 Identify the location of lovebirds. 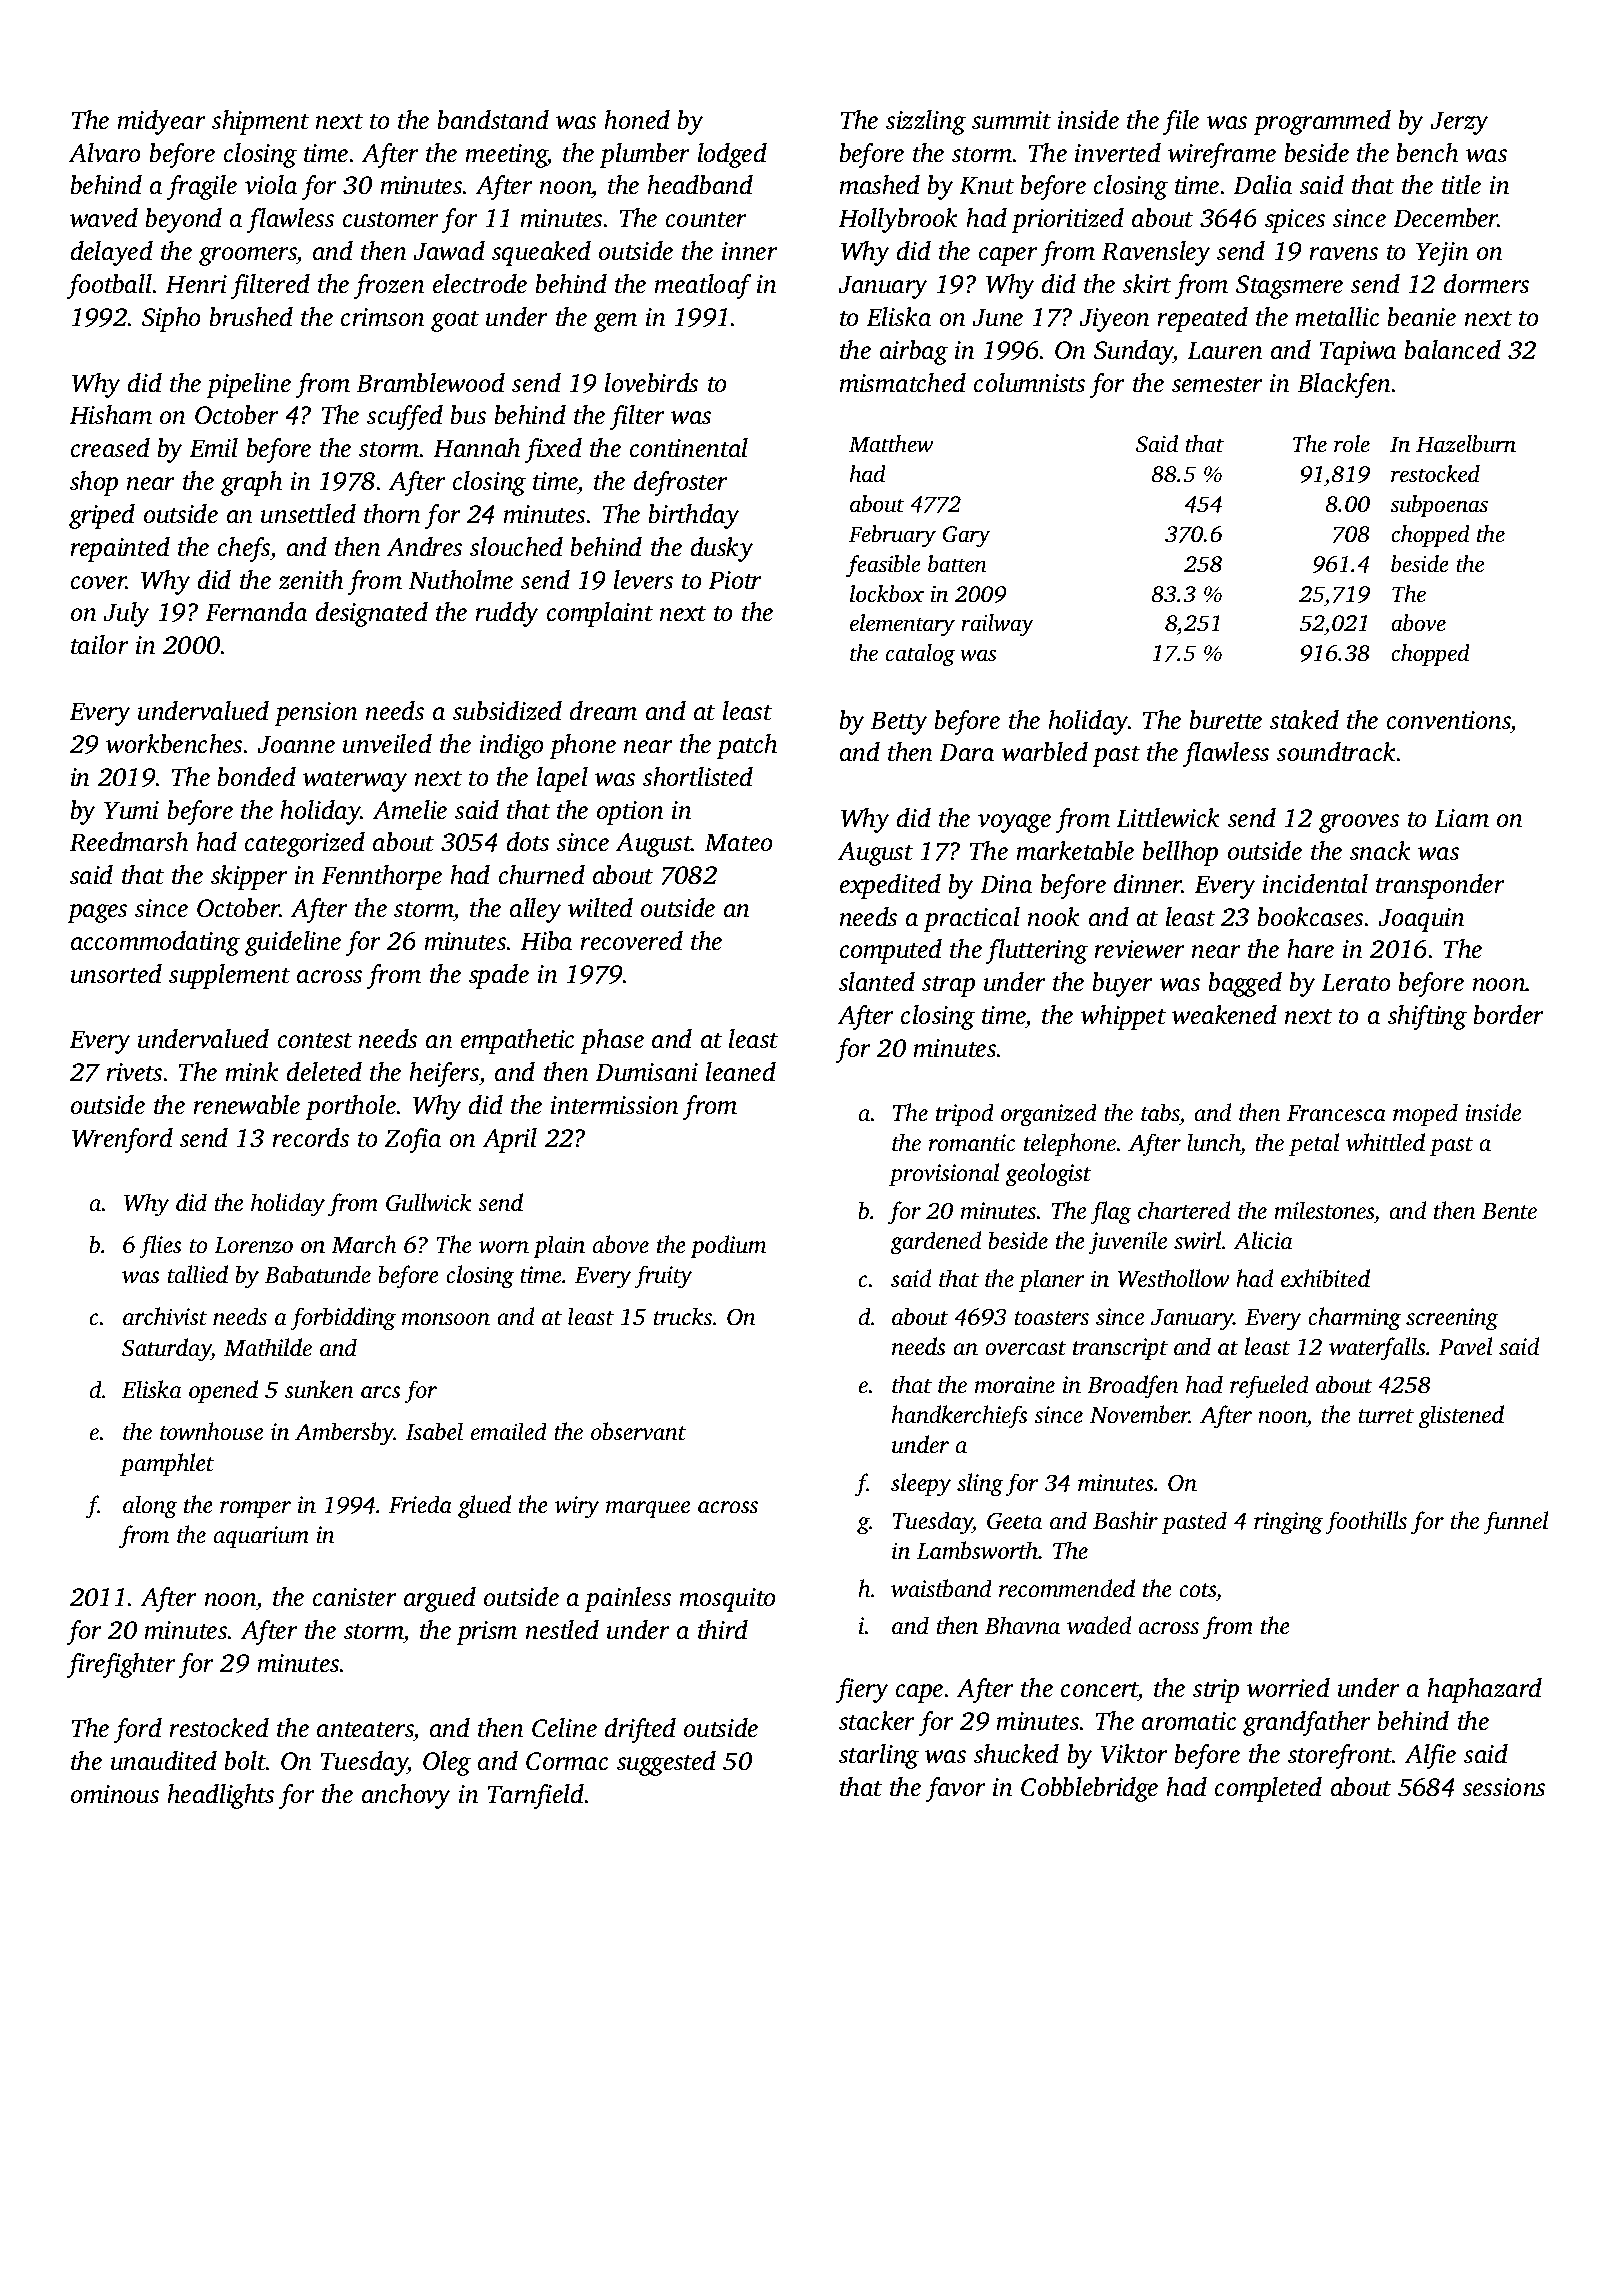
(651, 383).
